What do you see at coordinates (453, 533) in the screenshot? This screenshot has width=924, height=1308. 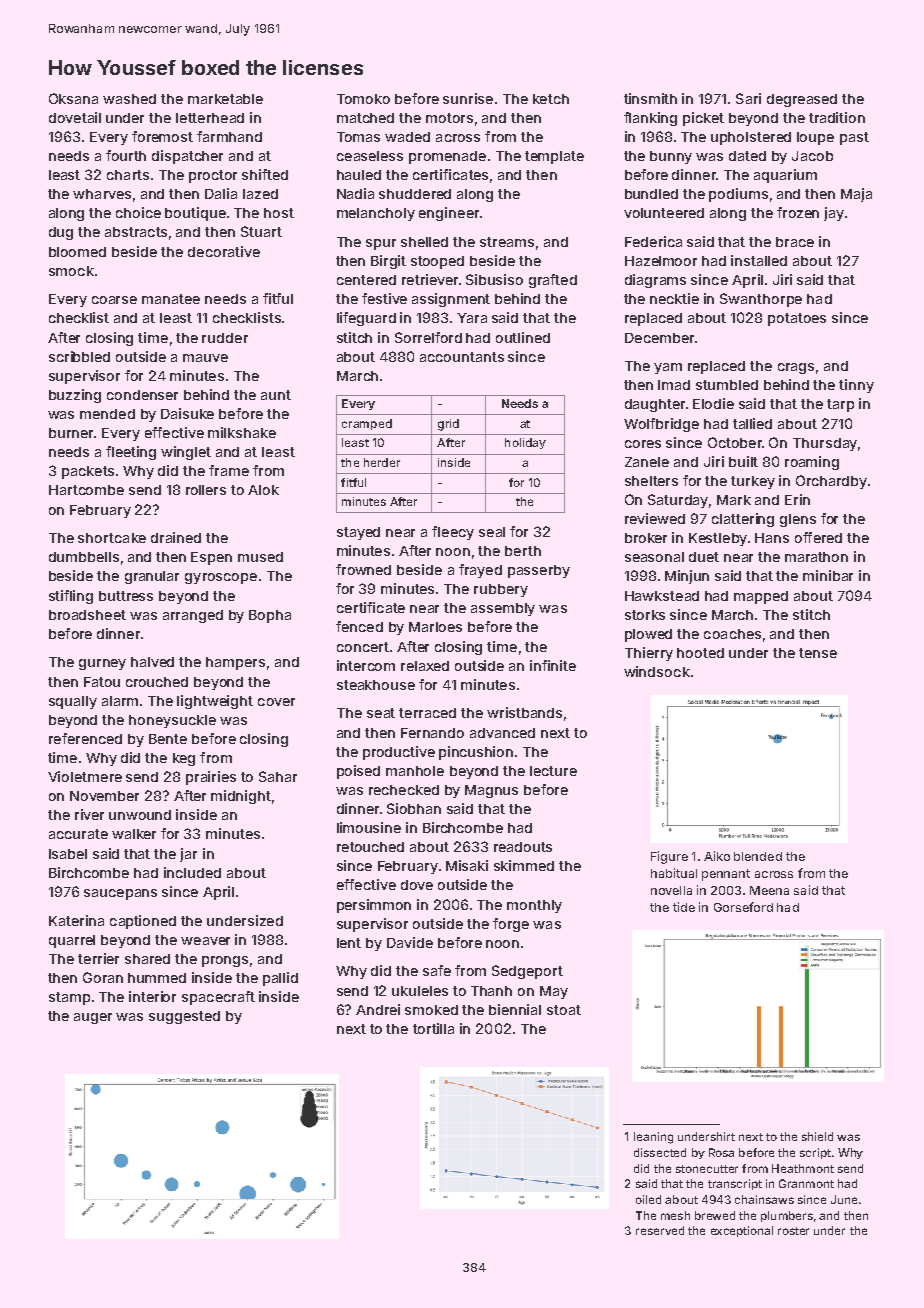 I see `fleecy` at bounding box center [453, 533].
